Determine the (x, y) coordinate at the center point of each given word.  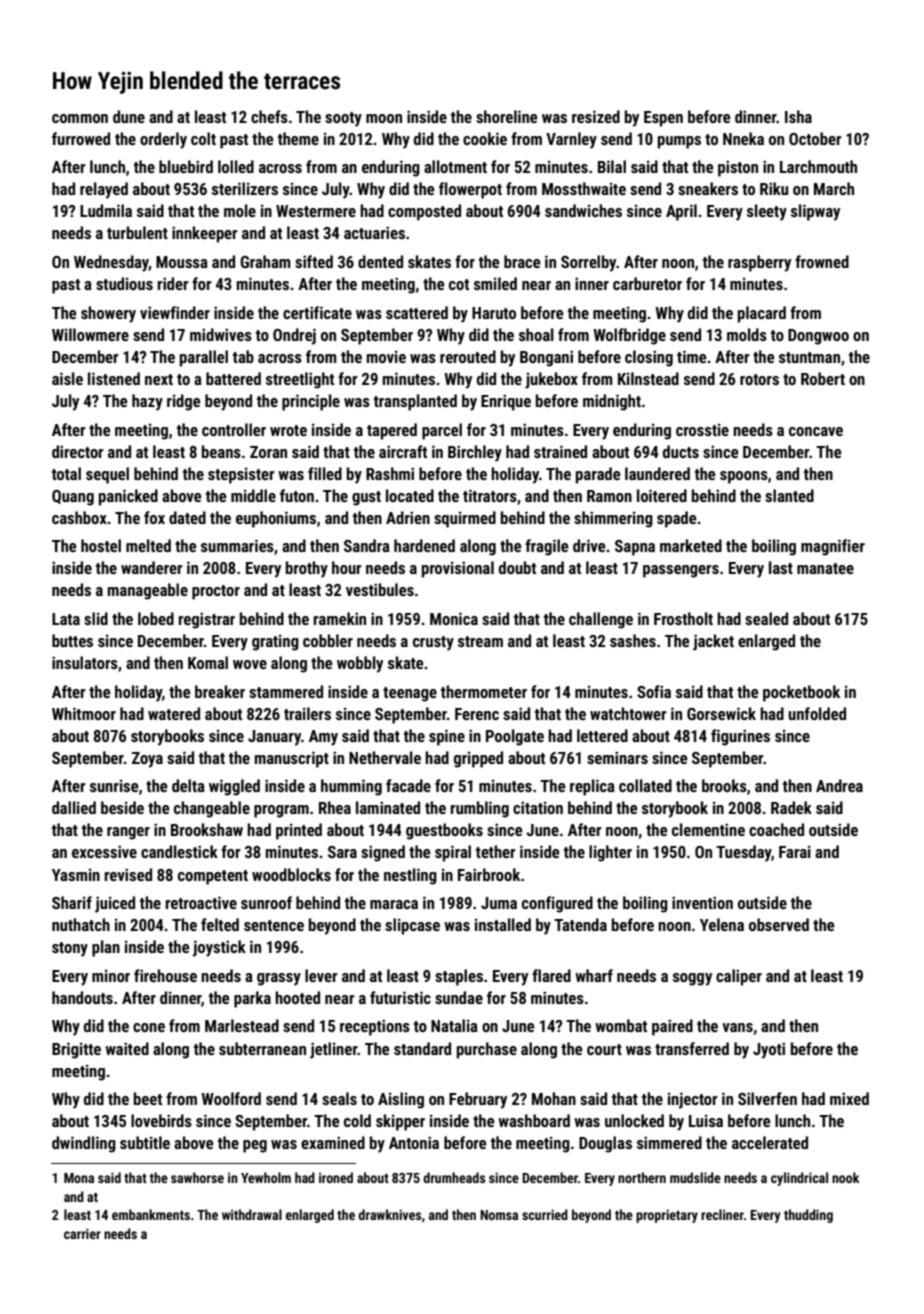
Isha (798, 116)
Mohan (554, 1098)
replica (592, 787)
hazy (147, 402)
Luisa (706, 1121)
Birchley (475, 453)
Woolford (231, 1098)
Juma (499, 903)
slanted (789, 495)
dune (129, 116)
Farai (795, 852)
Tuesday (743, 853)
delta (188, 785)
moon (384, 118)
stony (70, 949)
